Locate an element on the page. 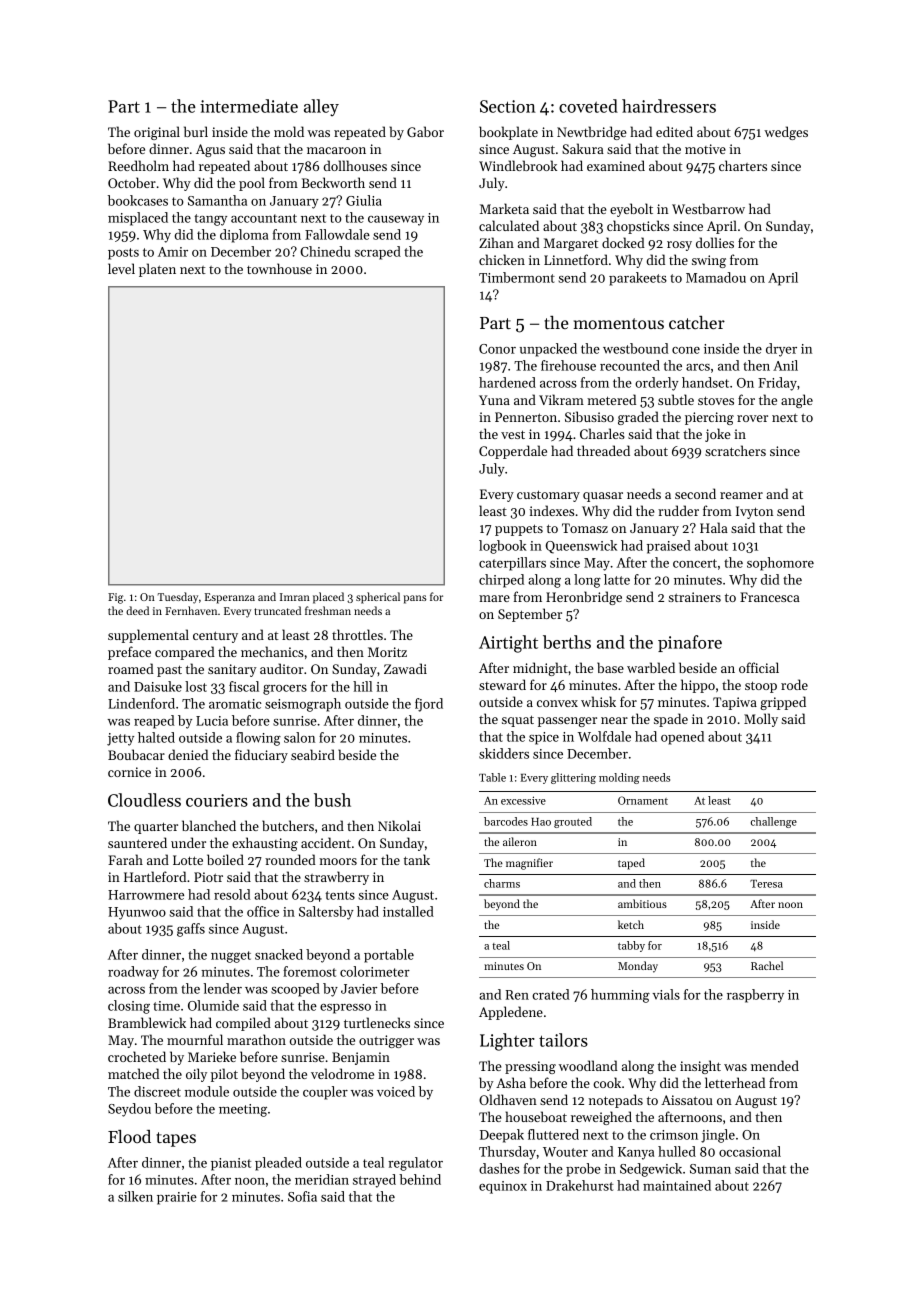 The width and height of the page is (924, 1308). Fig is located at coordinates (115, 598).
